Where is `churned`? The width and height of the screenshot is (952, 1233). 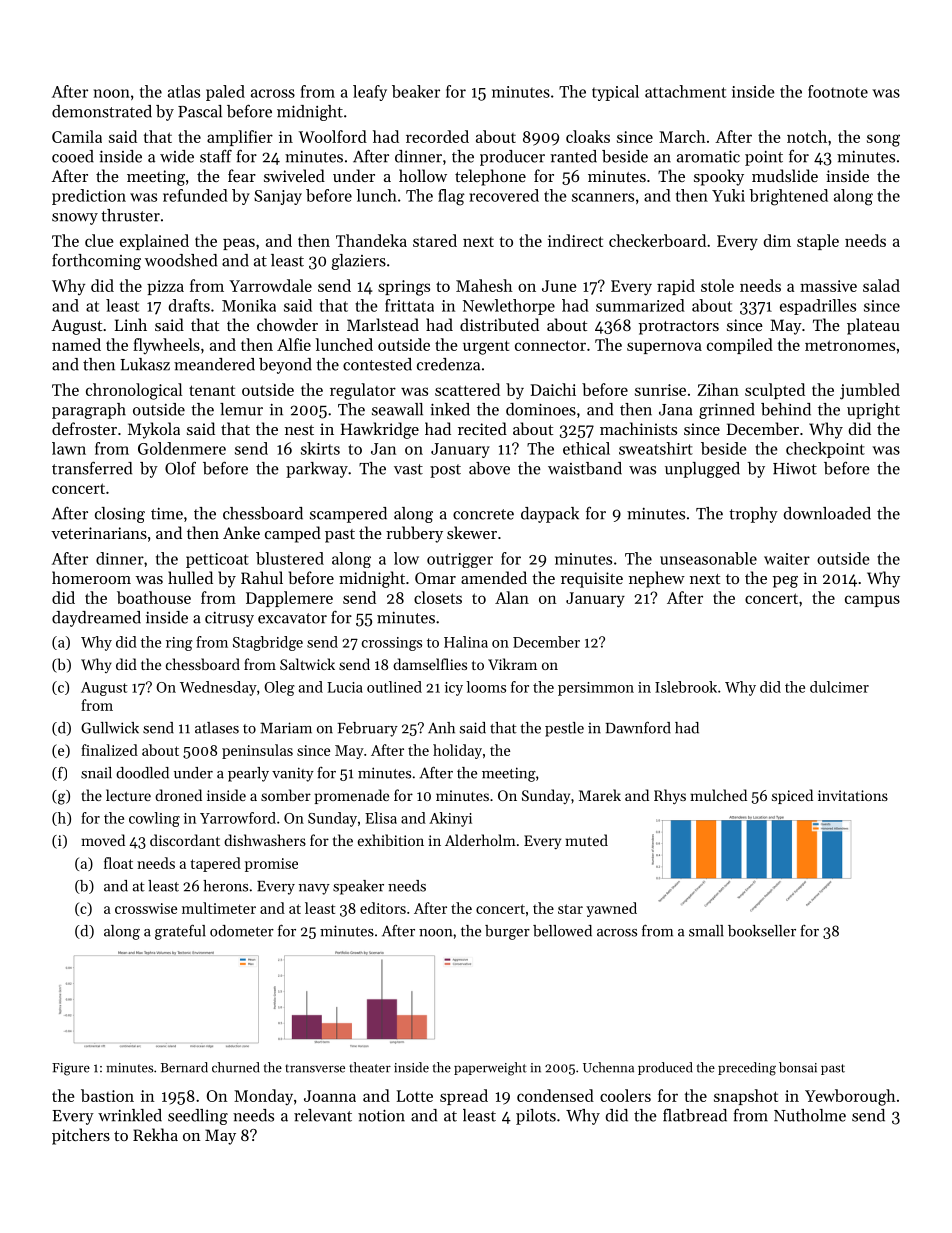
churned is located at coordinates (236, 1067).
